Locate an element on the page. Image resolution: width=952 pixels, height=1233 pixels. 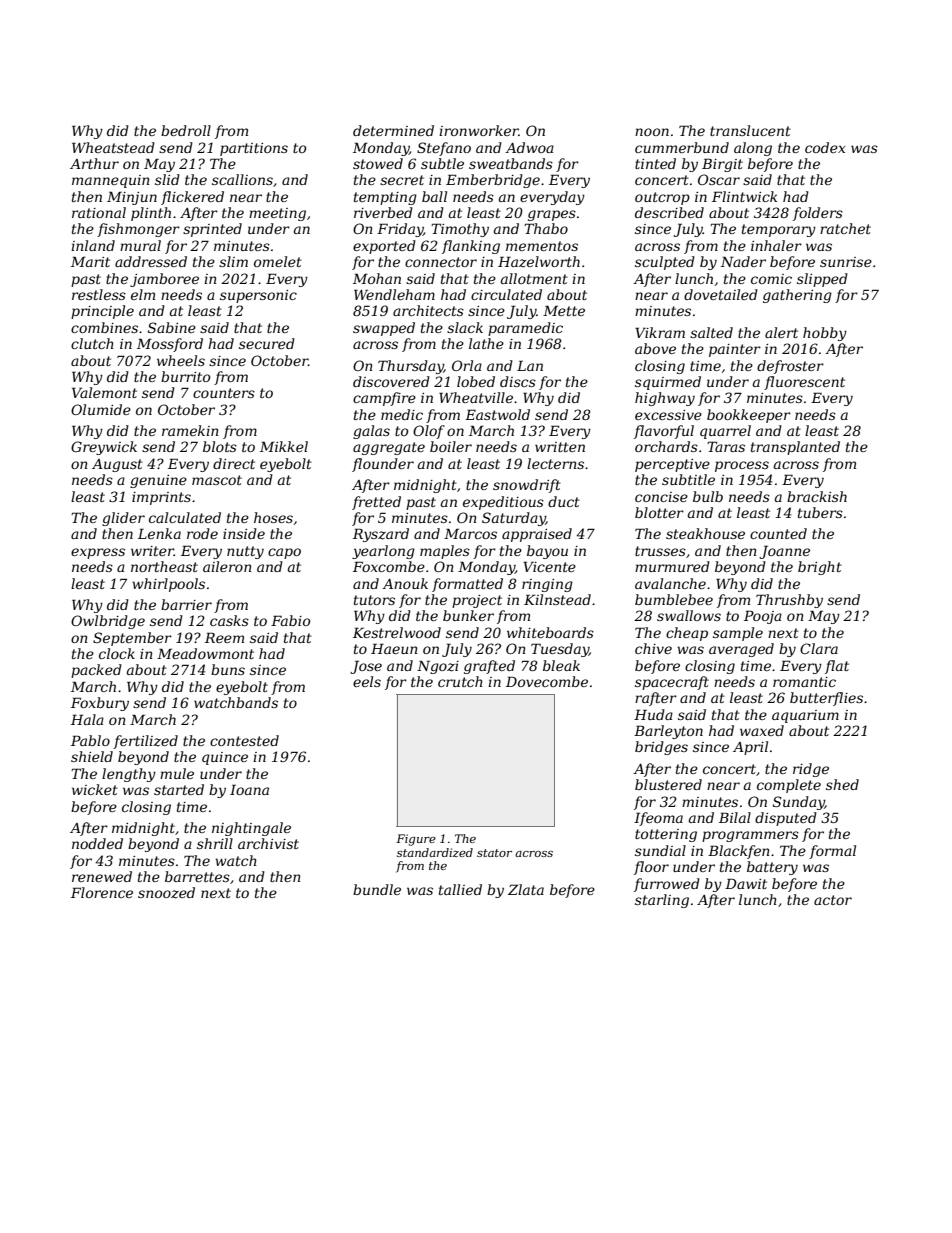
translucent is located at coordinates (750, 130).
